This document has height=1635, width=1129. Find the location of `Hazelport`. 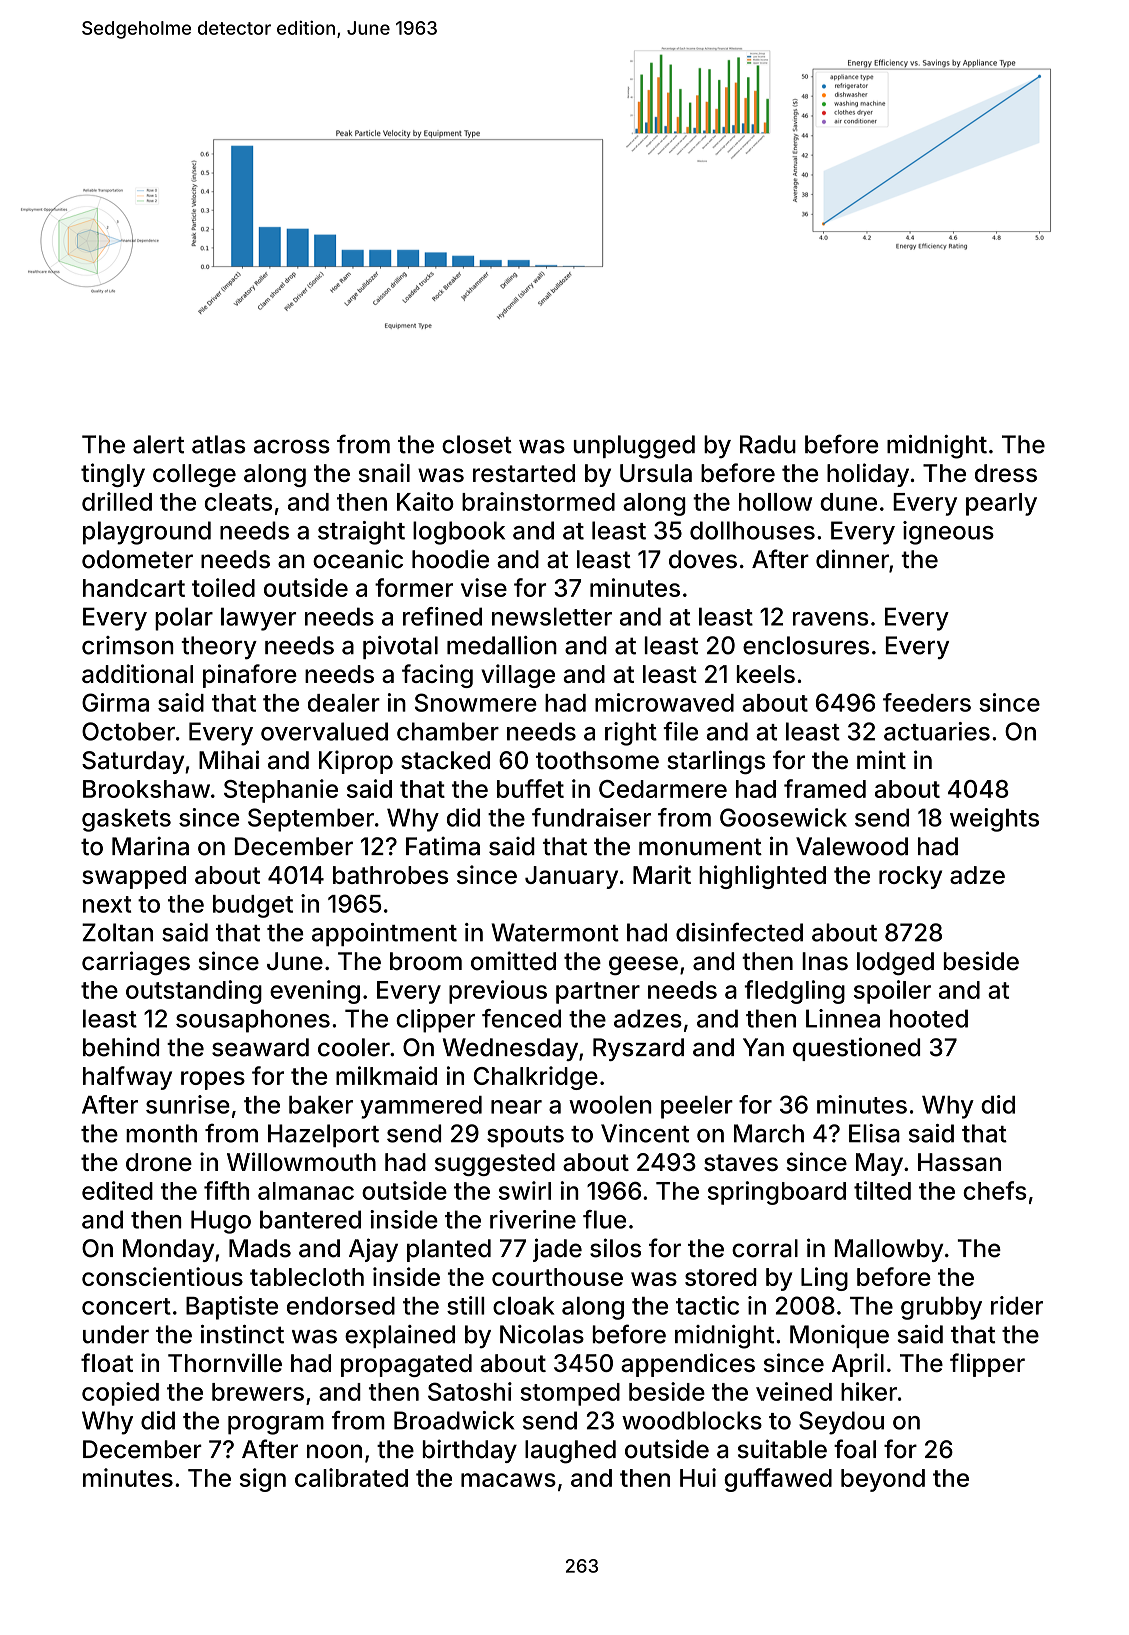

Hazelport is located at coordinates (323, 1135).
